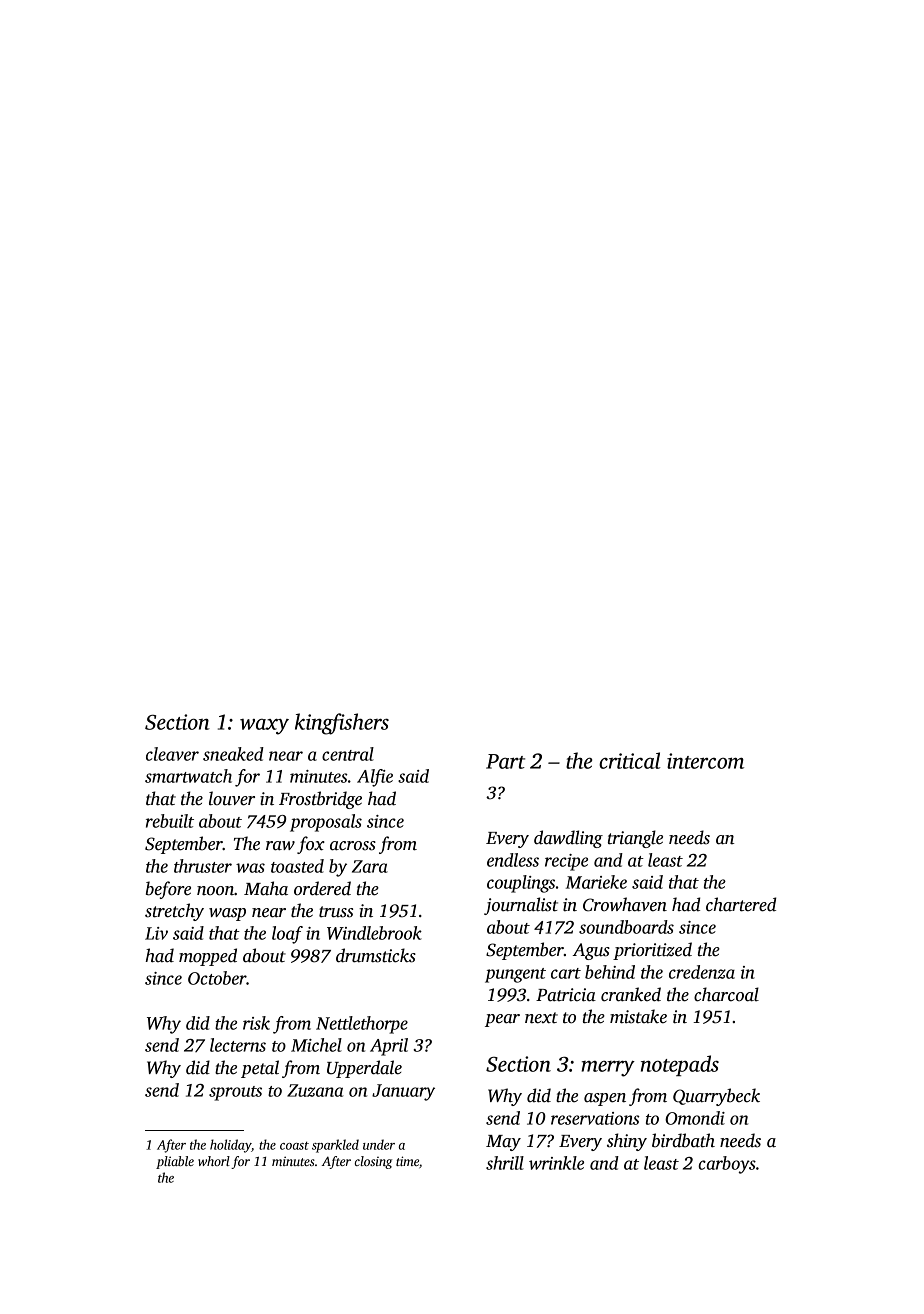 This image has height=1314, width=924. I want to click on October, so click(217, 978).
